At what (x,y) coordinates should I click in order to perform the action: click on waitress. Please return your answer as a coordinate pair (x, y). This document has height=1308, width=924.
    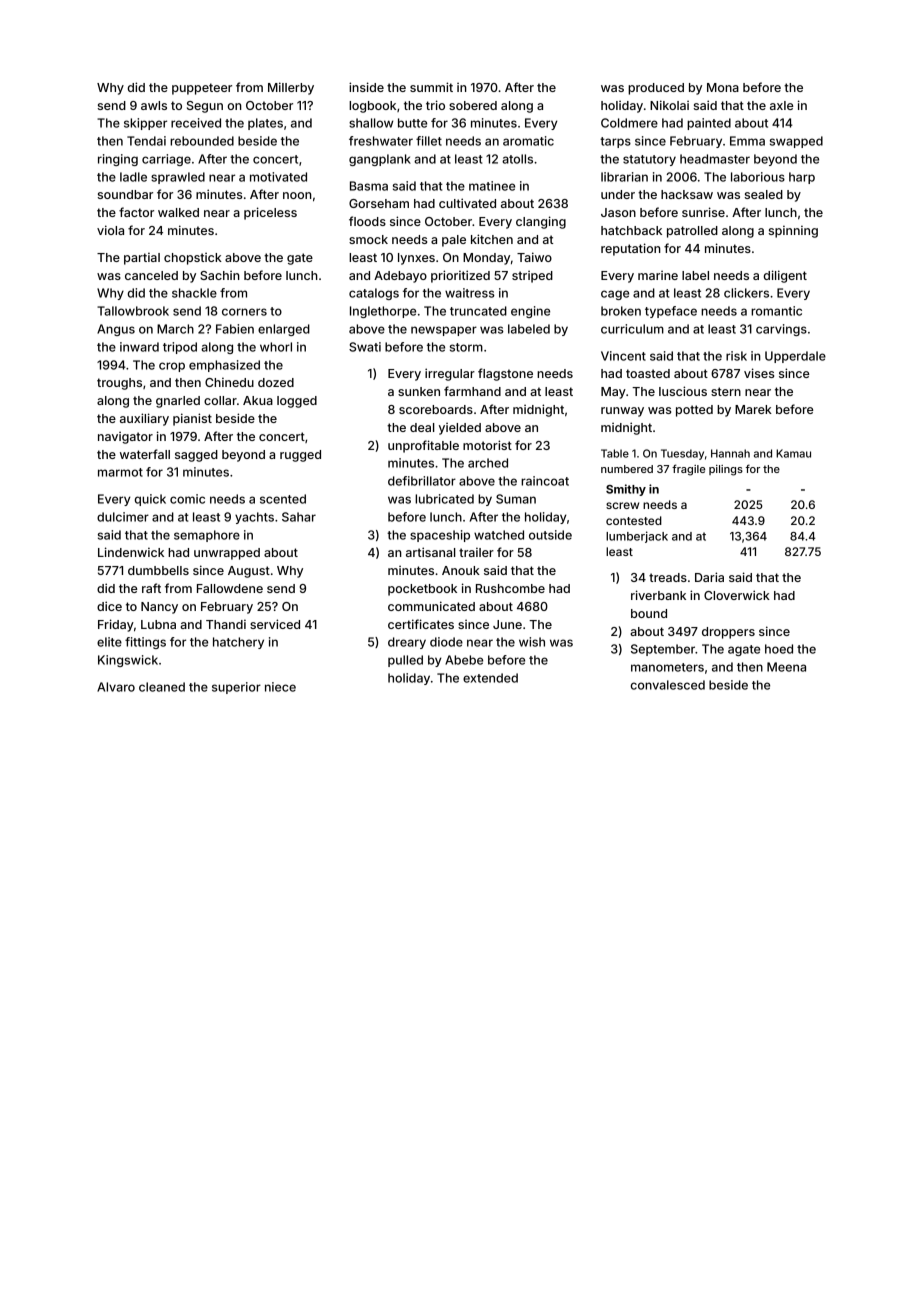
    Looking at the image, I should click on (470, 293).
